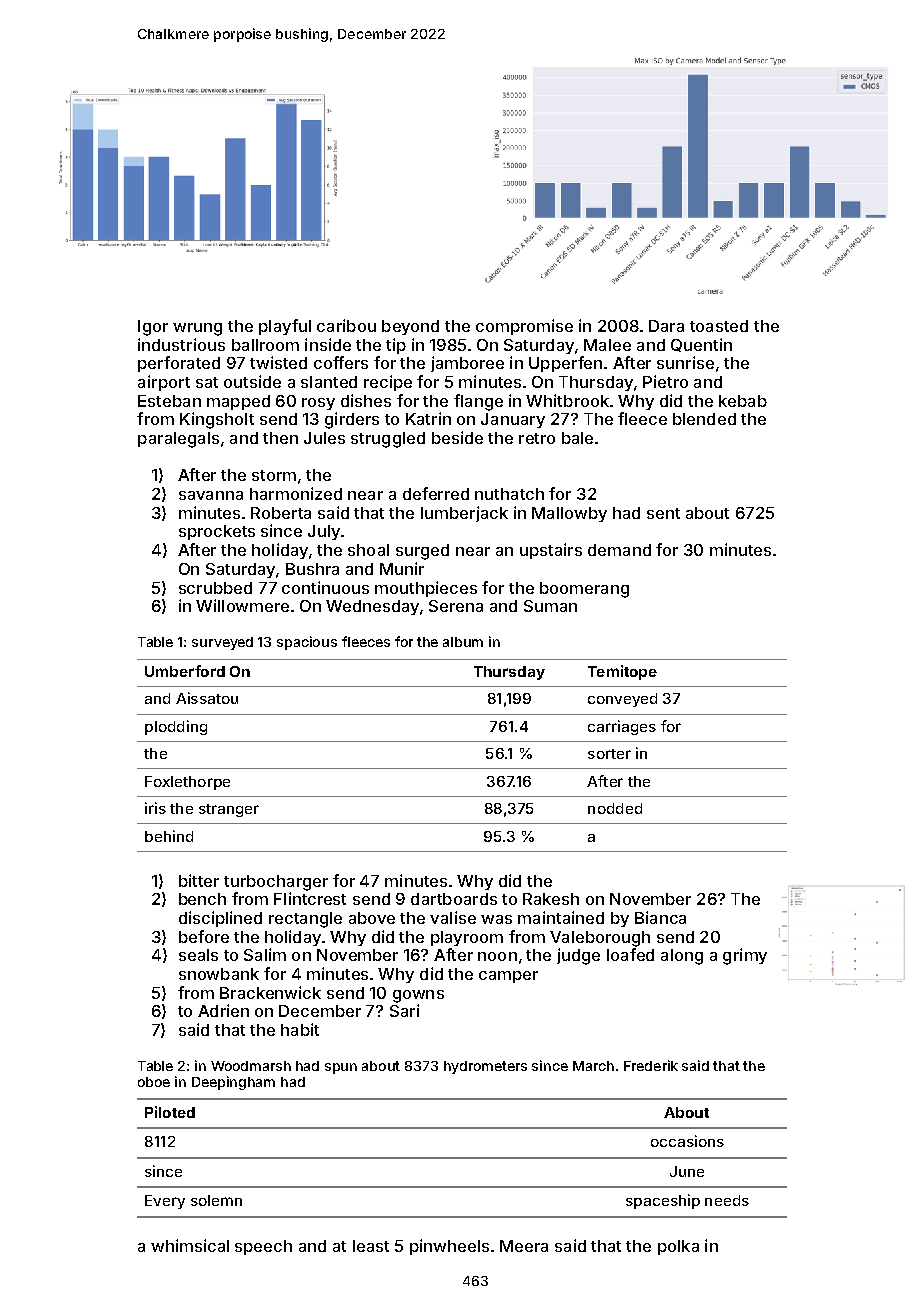 The height and width of the screenshot is (1314, 924). What do you see at coordinates (743, 401) in the screenshot?
I see `kebab` at bounding box center [743, 401].
